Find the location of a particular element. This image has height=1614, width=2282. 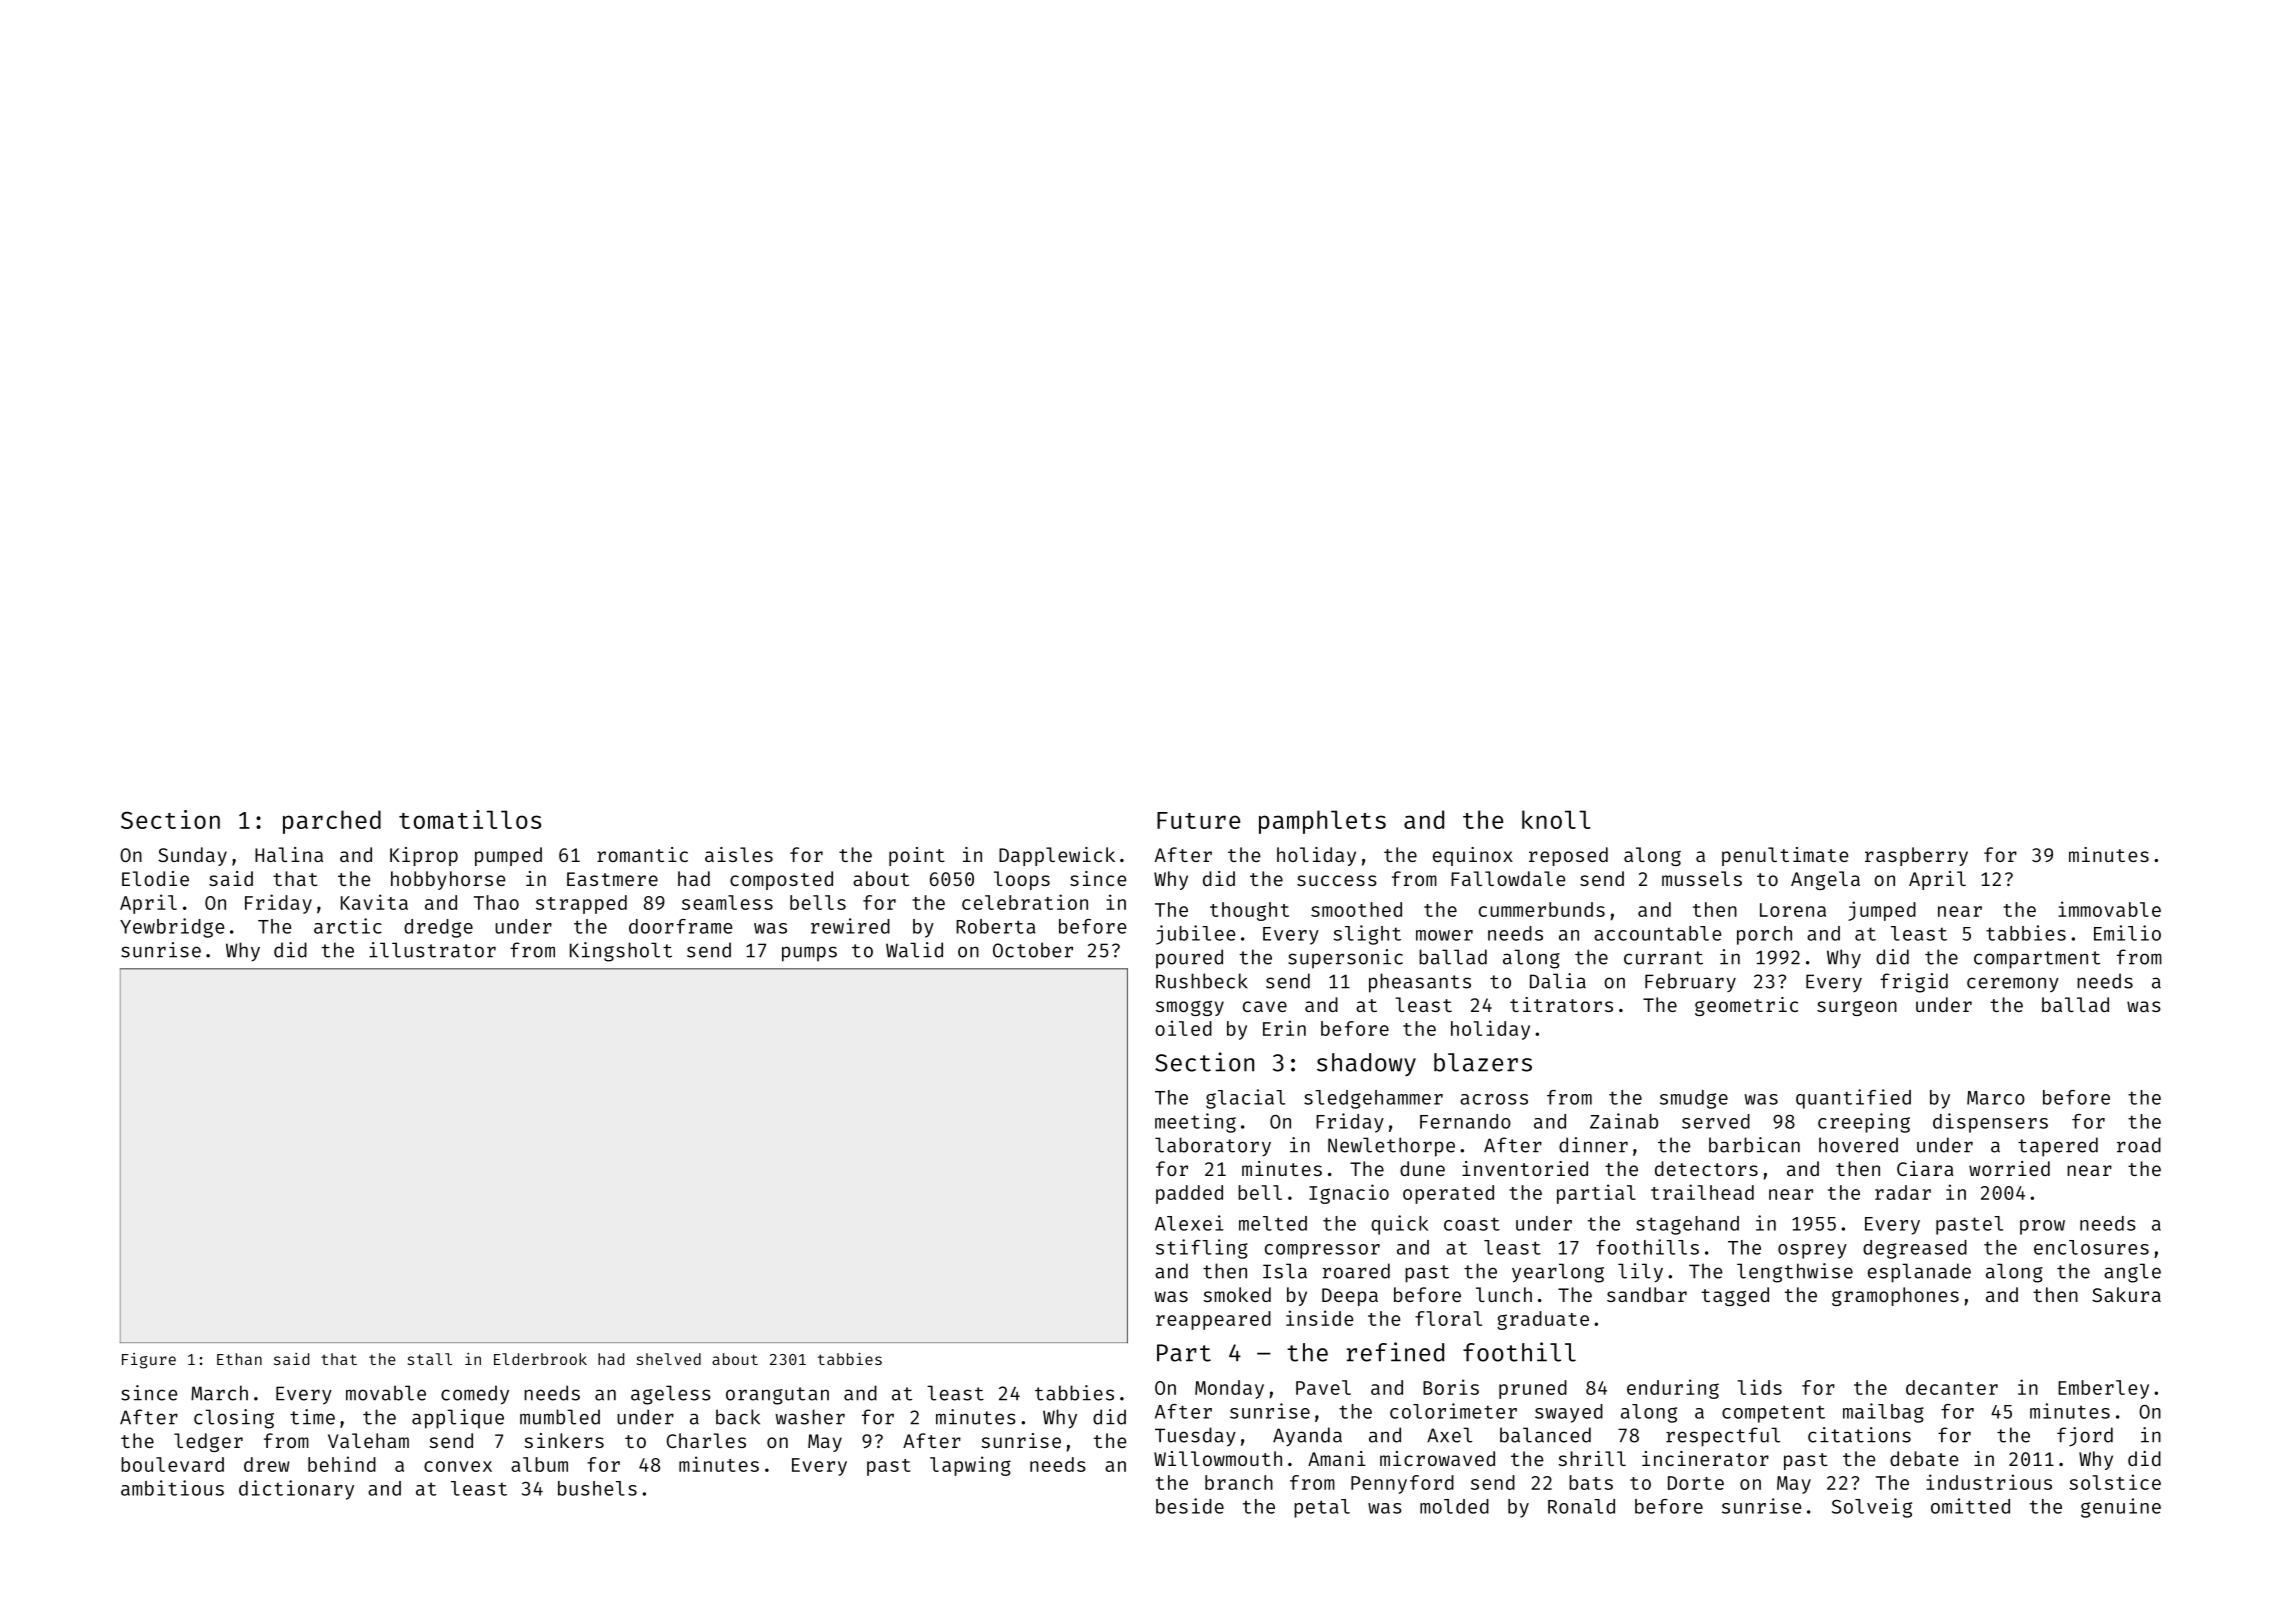

Ethan is located at coordinates (239, 1359).
